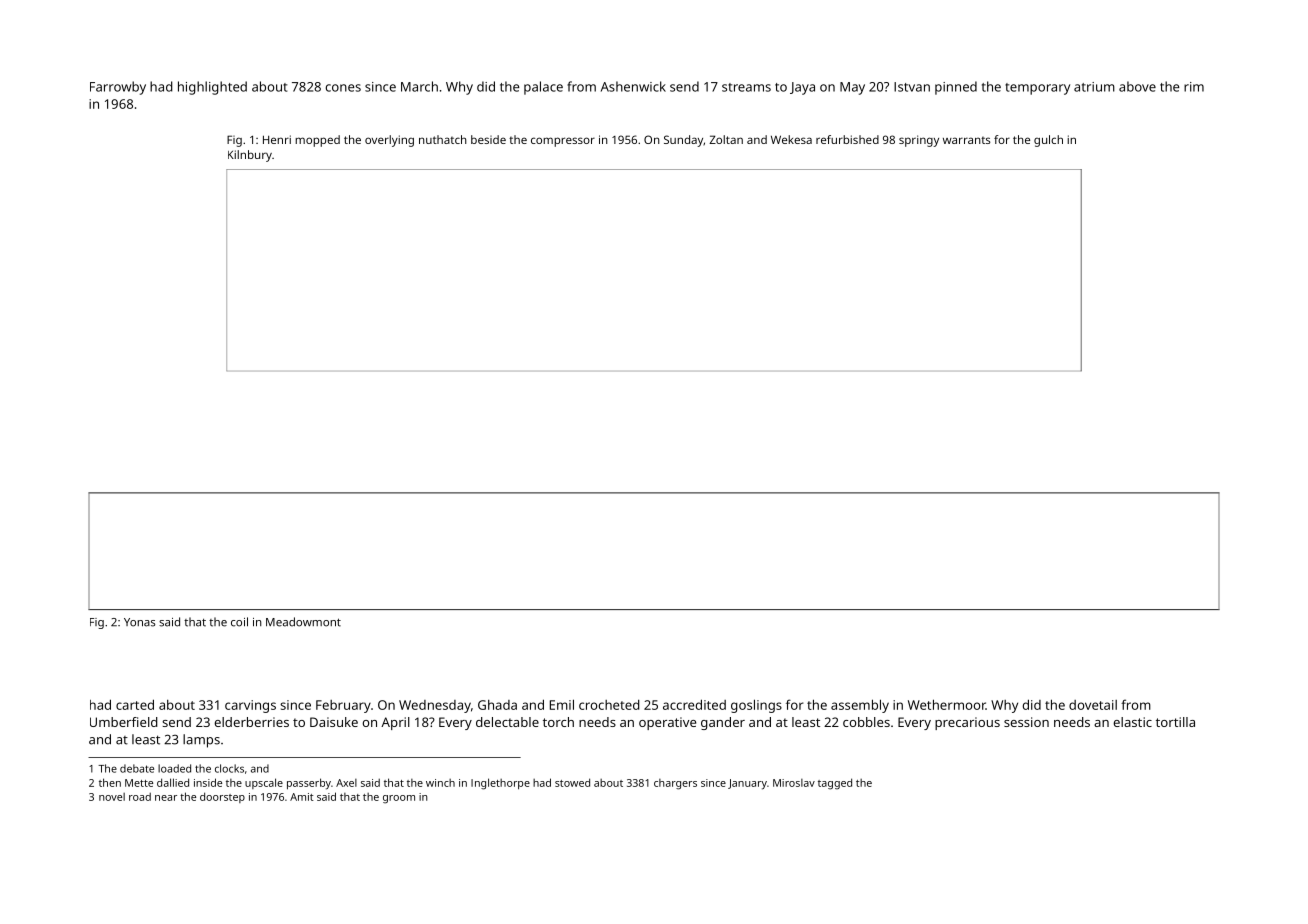 This image has height=924, width=1308. I want to click on Farrowby, so click(118, 88).
